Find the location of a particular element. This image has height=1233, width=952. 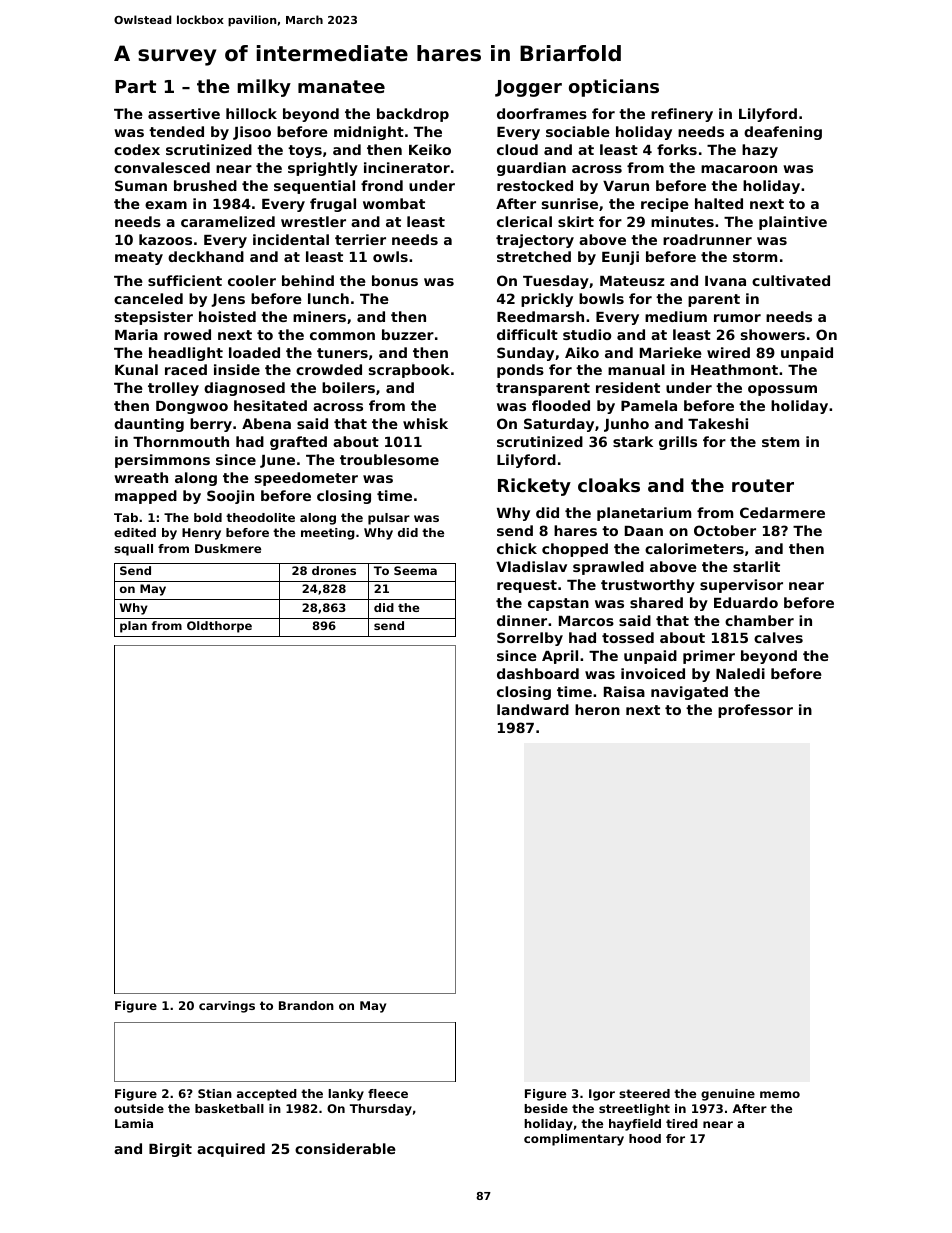

sociable is located at coordinates (578, 131).
